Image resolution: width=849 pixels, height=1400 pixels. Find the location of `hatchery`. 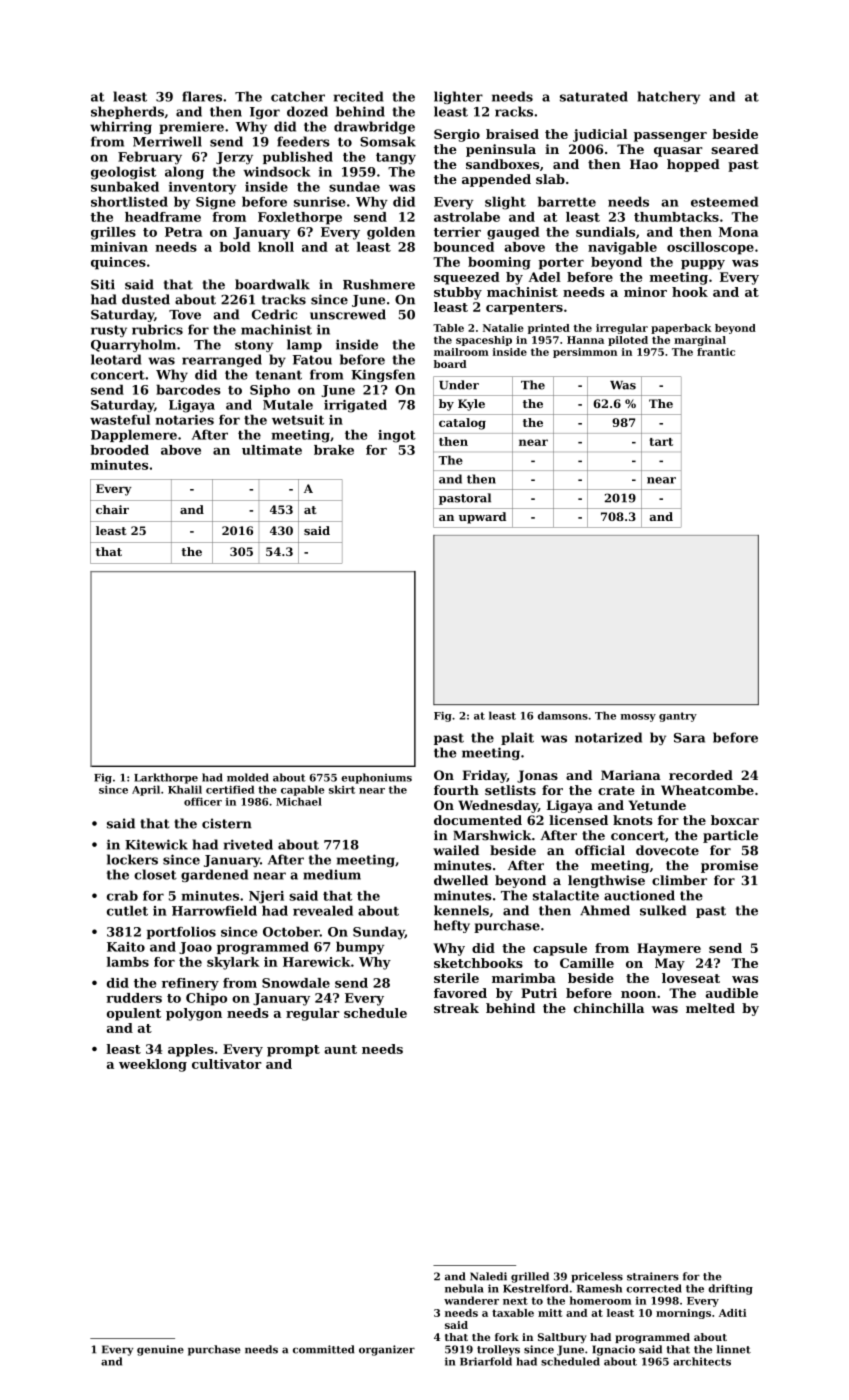

hatchery is located at coordinates (669, 97).
